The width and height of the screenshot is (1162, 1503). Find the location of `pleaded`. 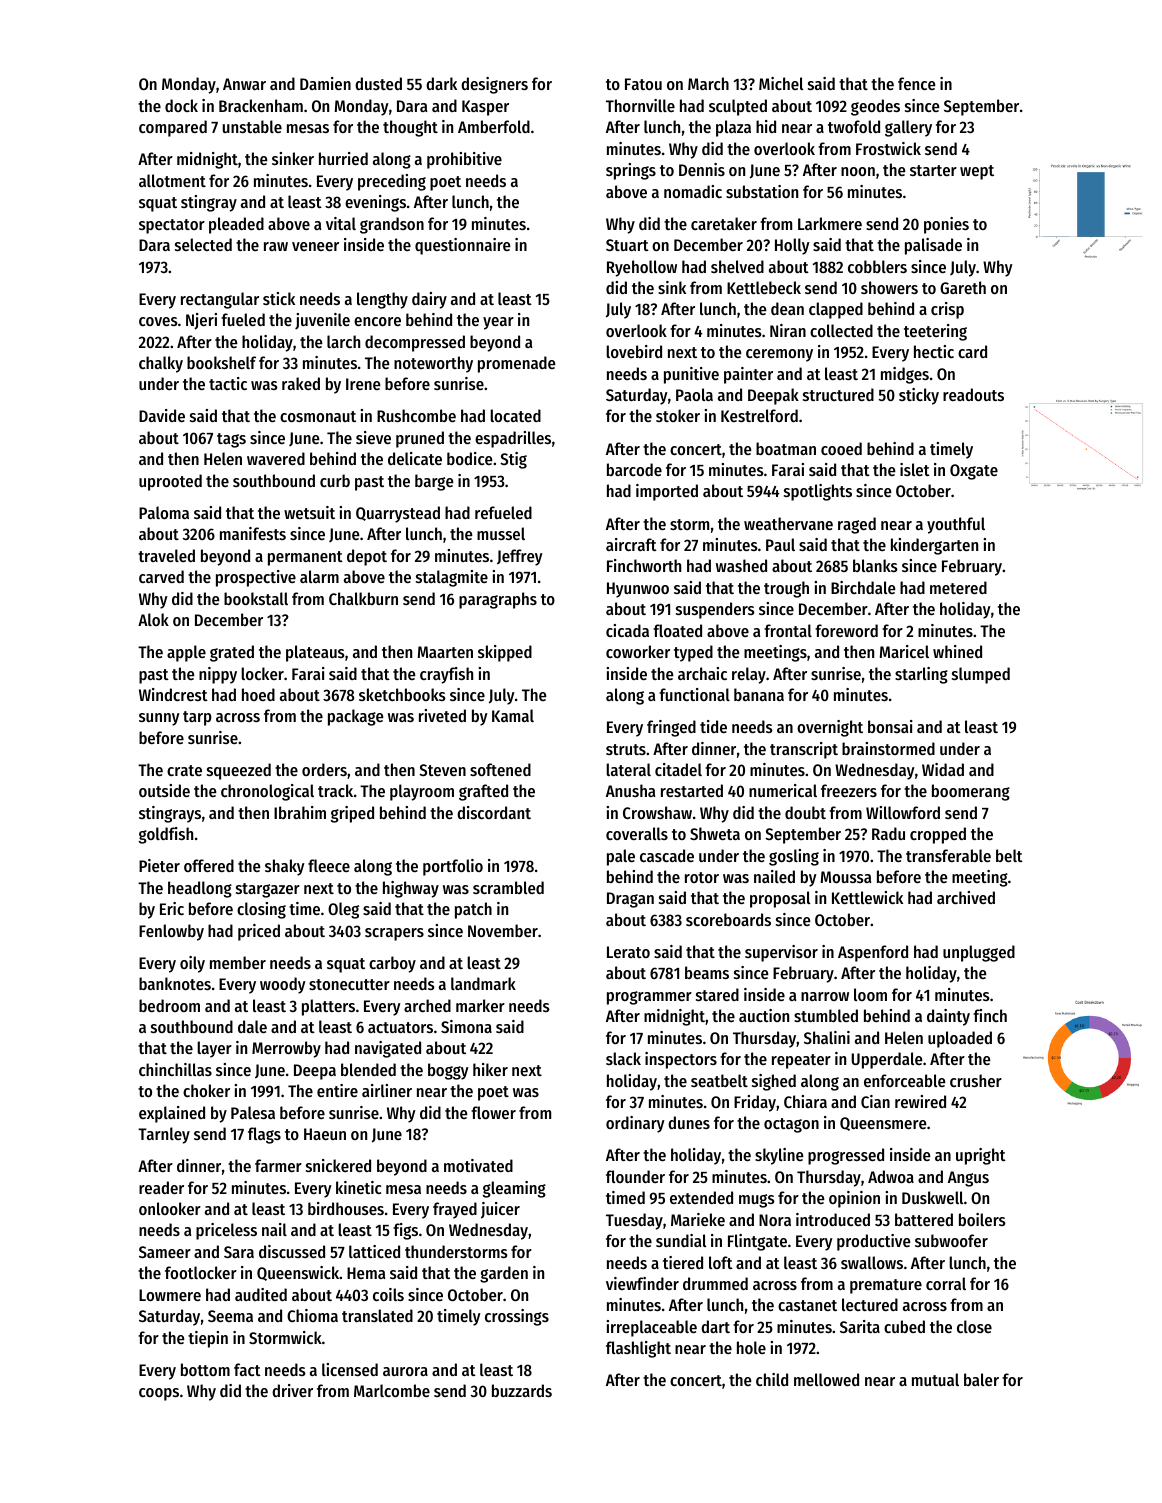

pleaded is located at coordinates (236, 225).
